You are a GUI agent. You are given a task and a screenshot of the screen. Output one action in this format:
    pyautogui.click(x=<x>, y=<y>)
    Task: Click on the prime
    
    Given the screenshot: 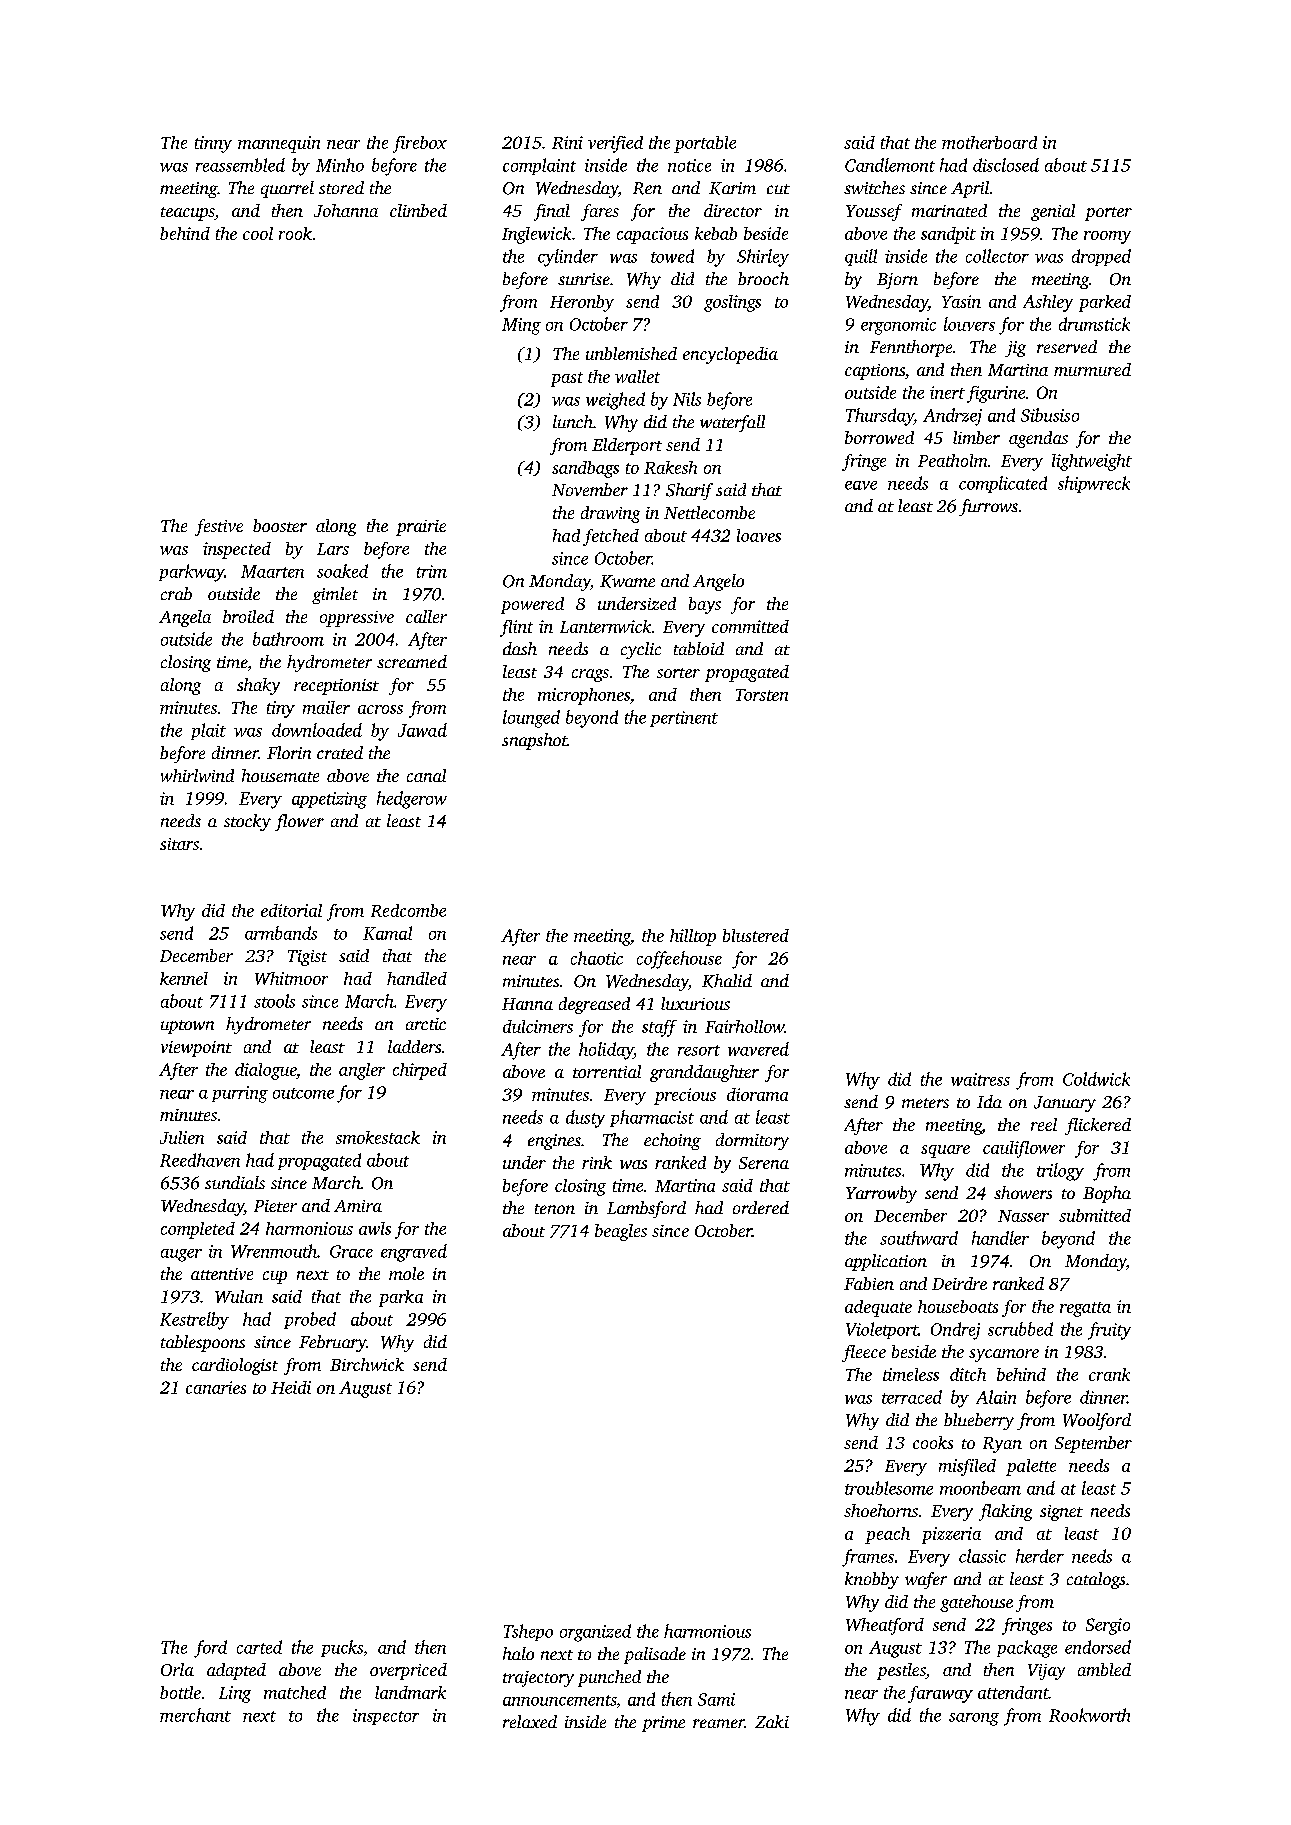 What is the action you would take?
    pyautogui.click(x=663, y=1724)
